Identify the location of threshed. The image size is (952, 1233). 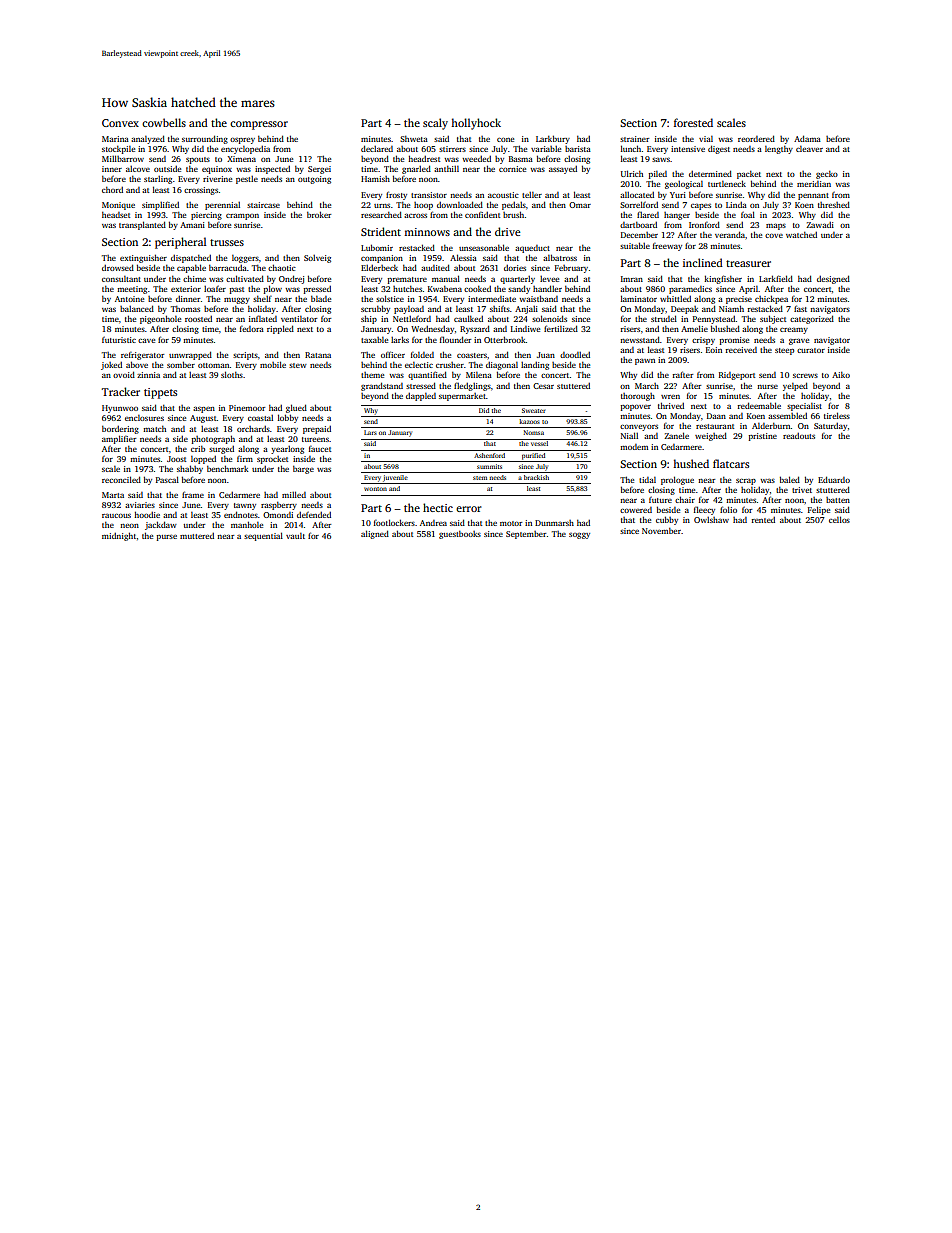
(834, 204).
